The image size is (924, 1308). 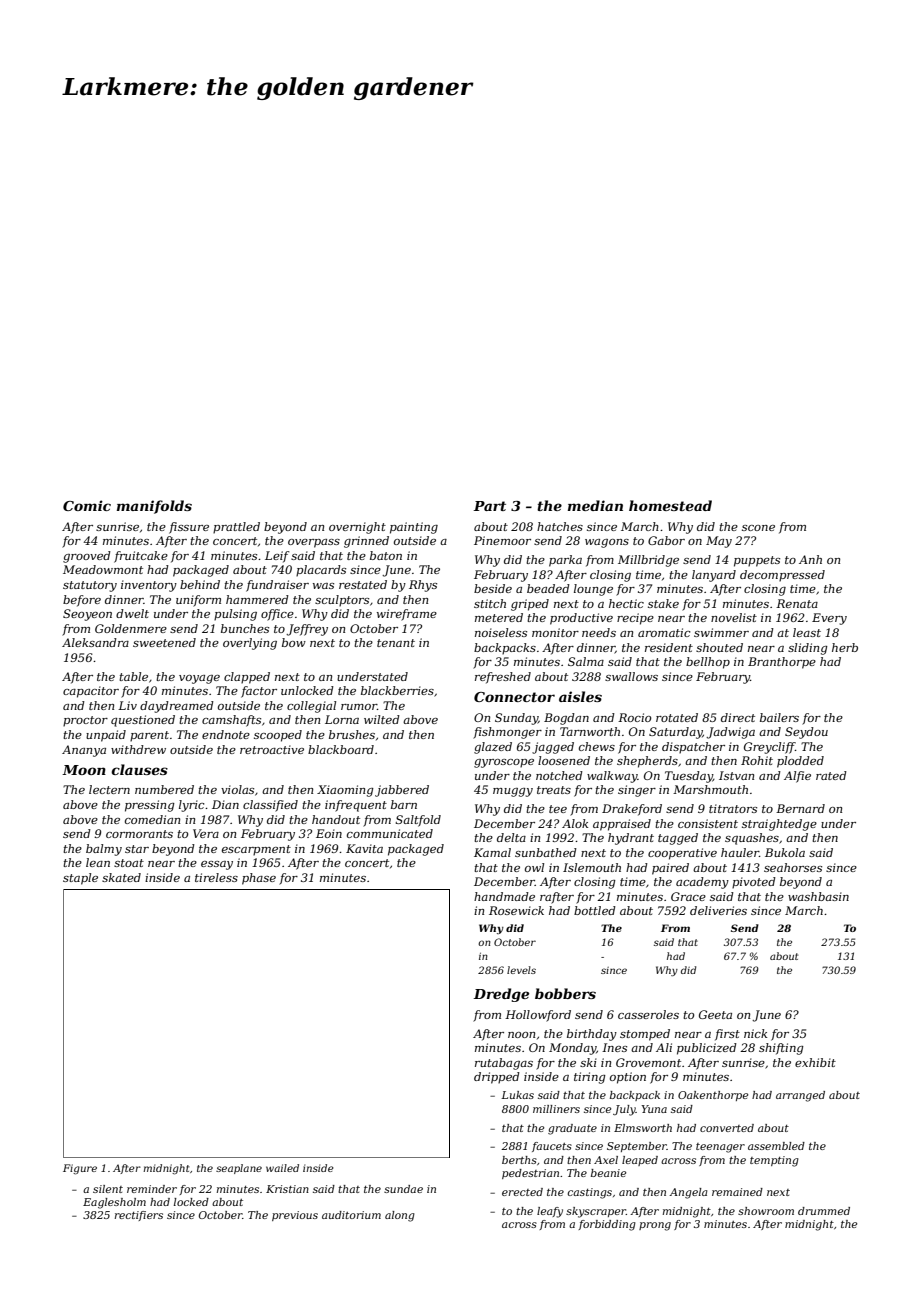 What do you see at coordinates (845, 647) in the image?
I see `herb` at bounding box center [845, 647].
